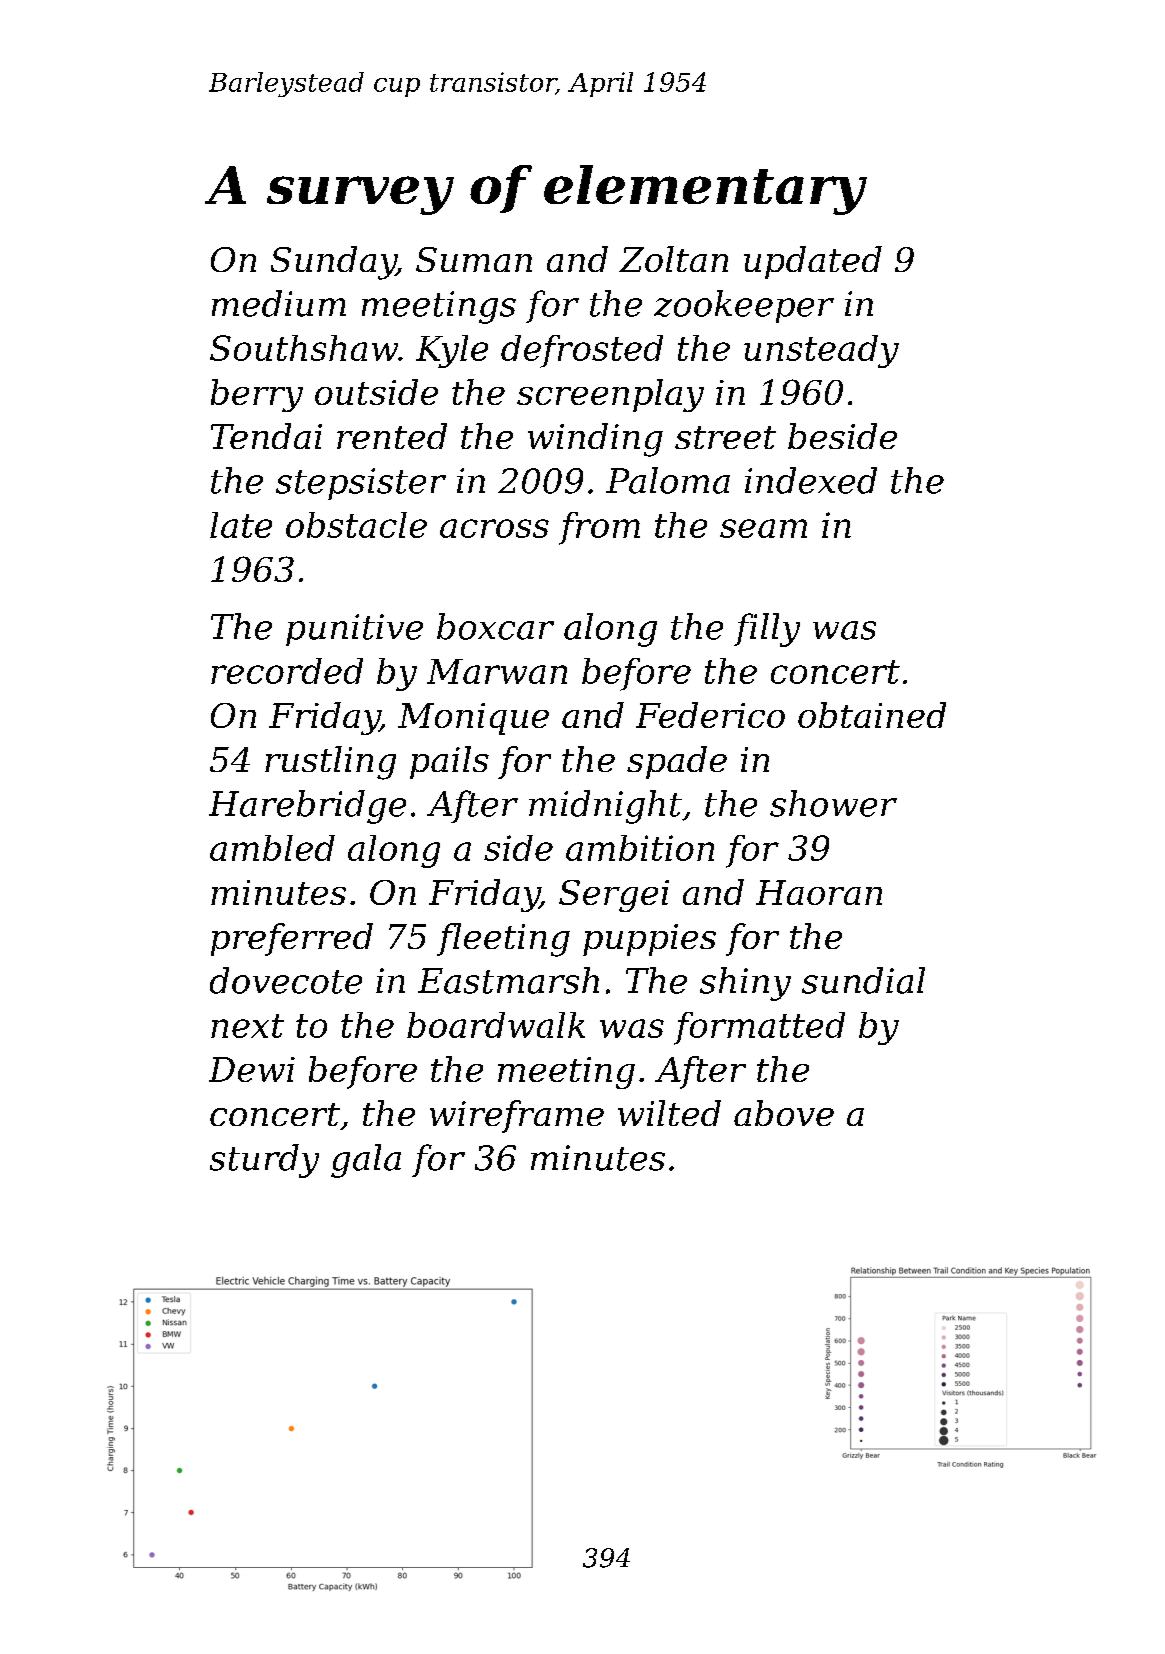  I want to click on Federico, so click(710, 715).
